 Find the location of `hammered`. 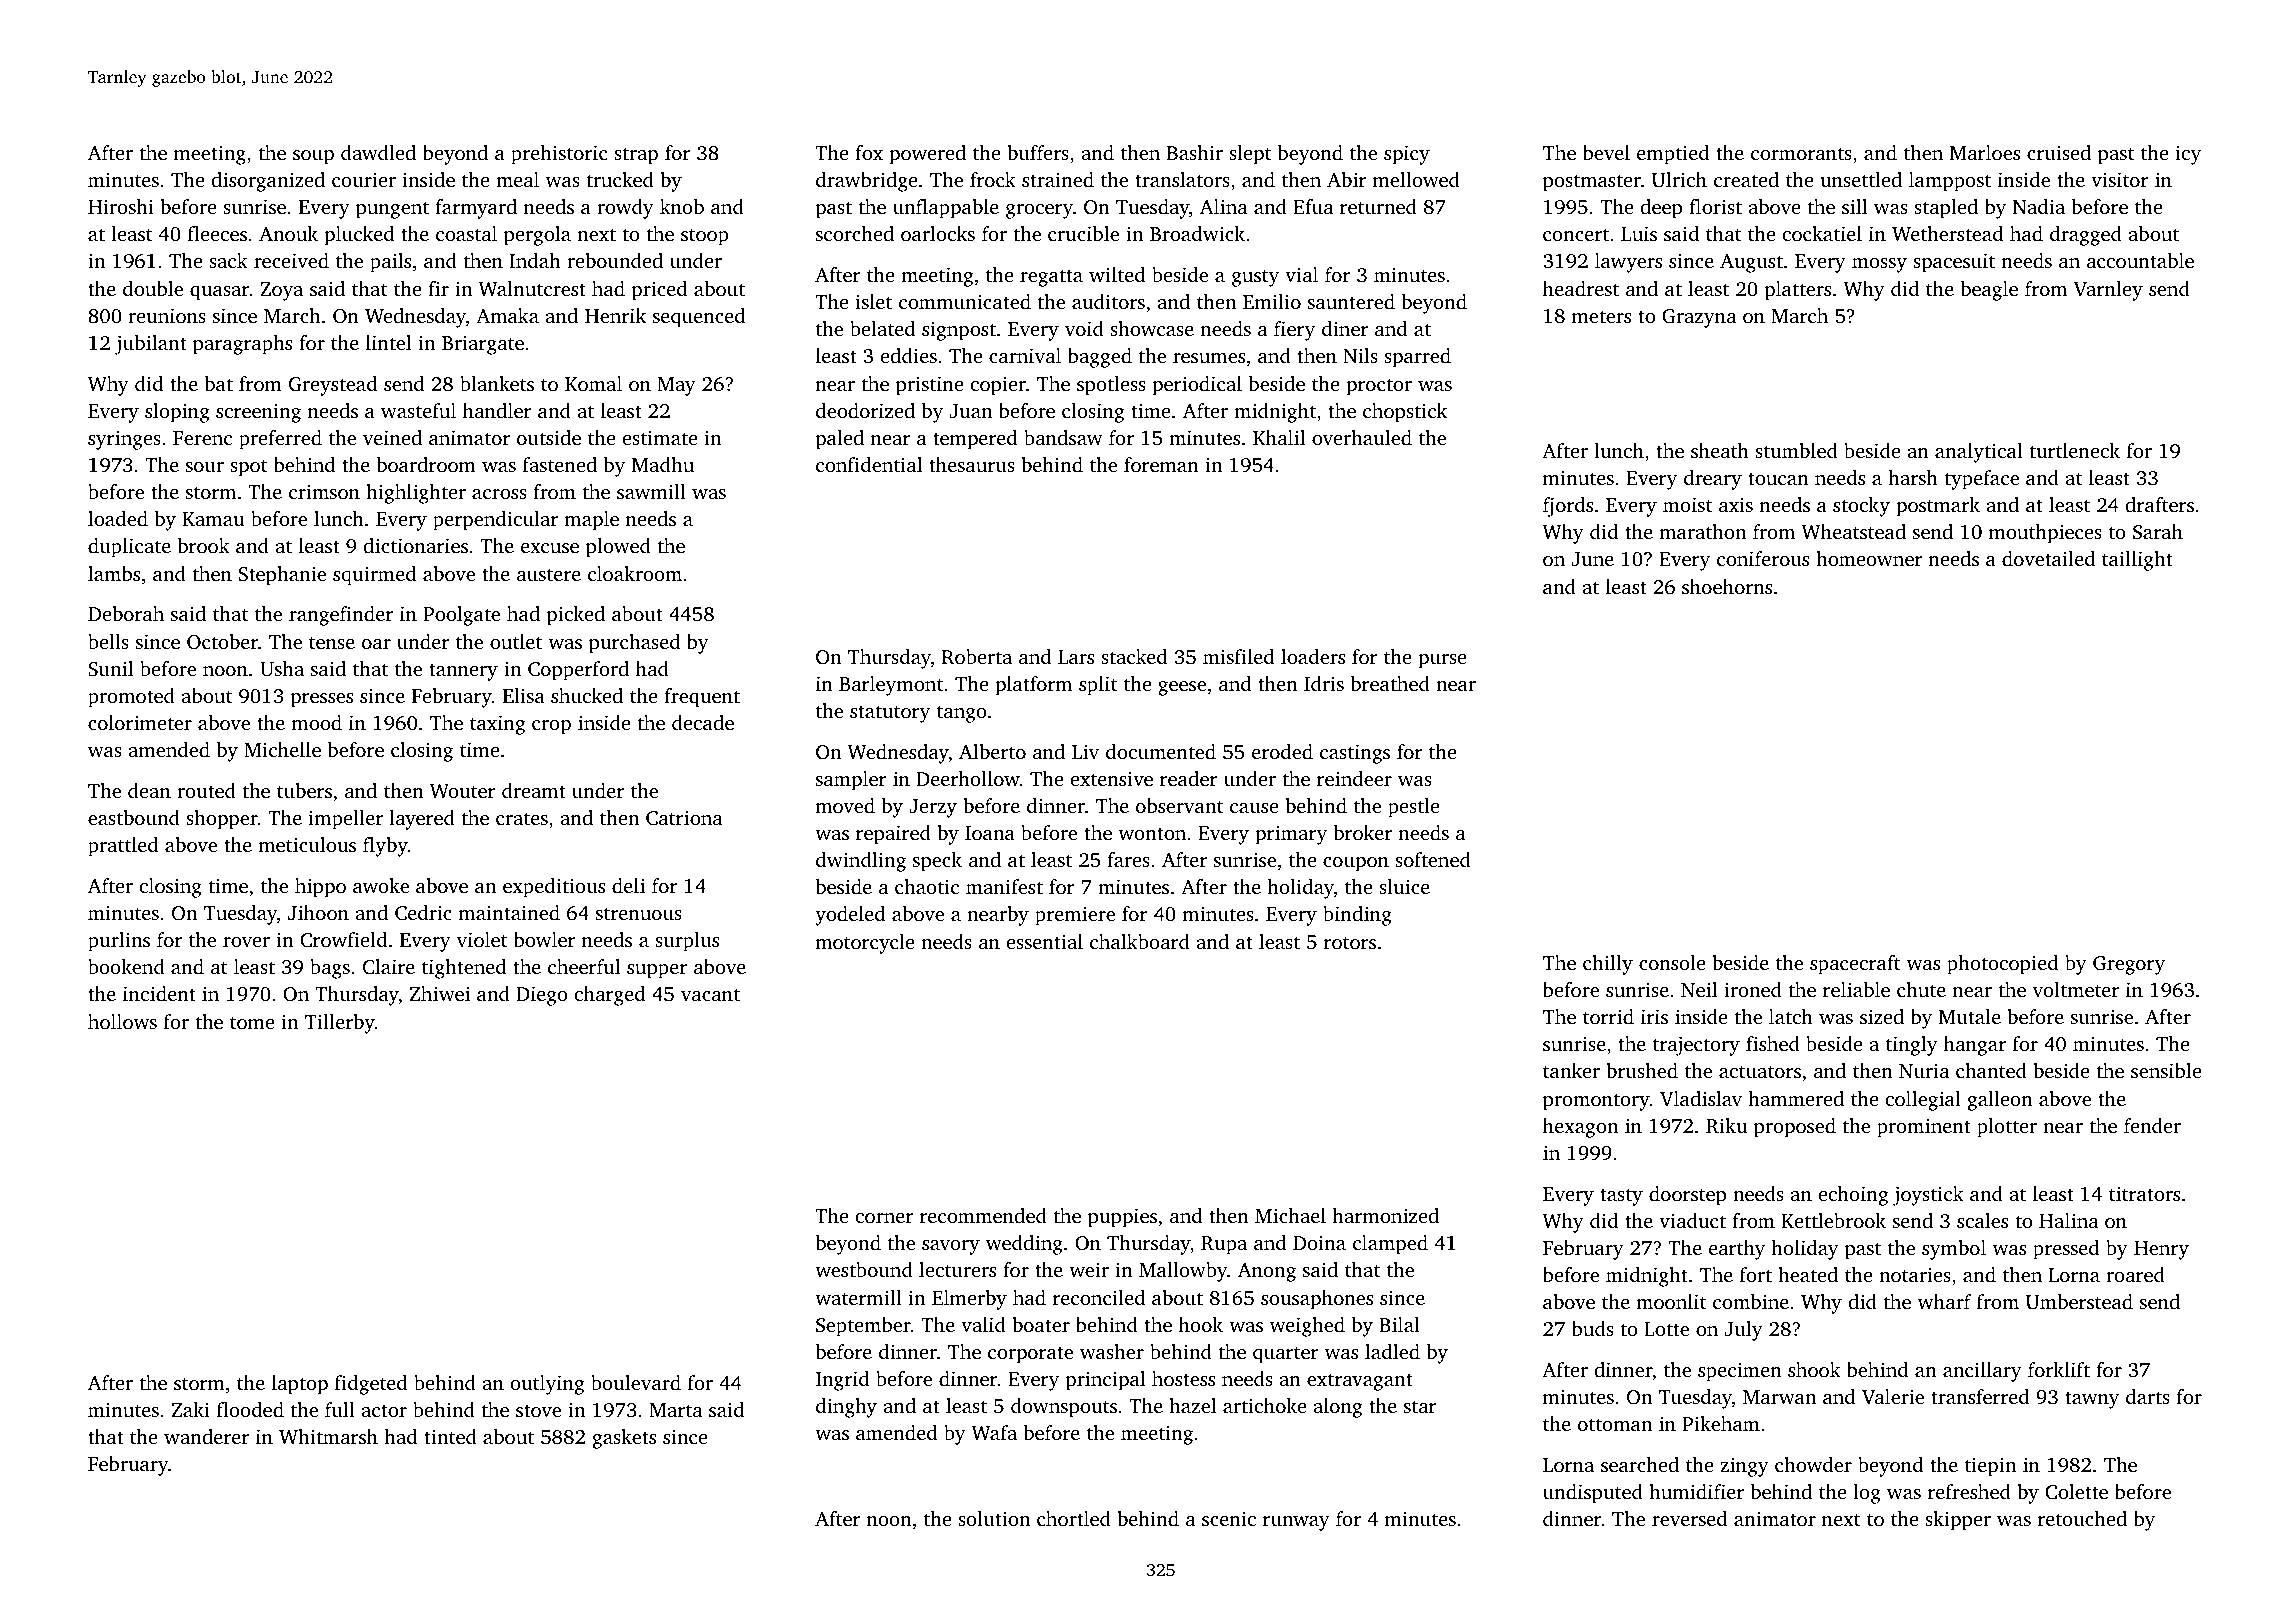

hammered is located at coordinates (1796, 1098).
